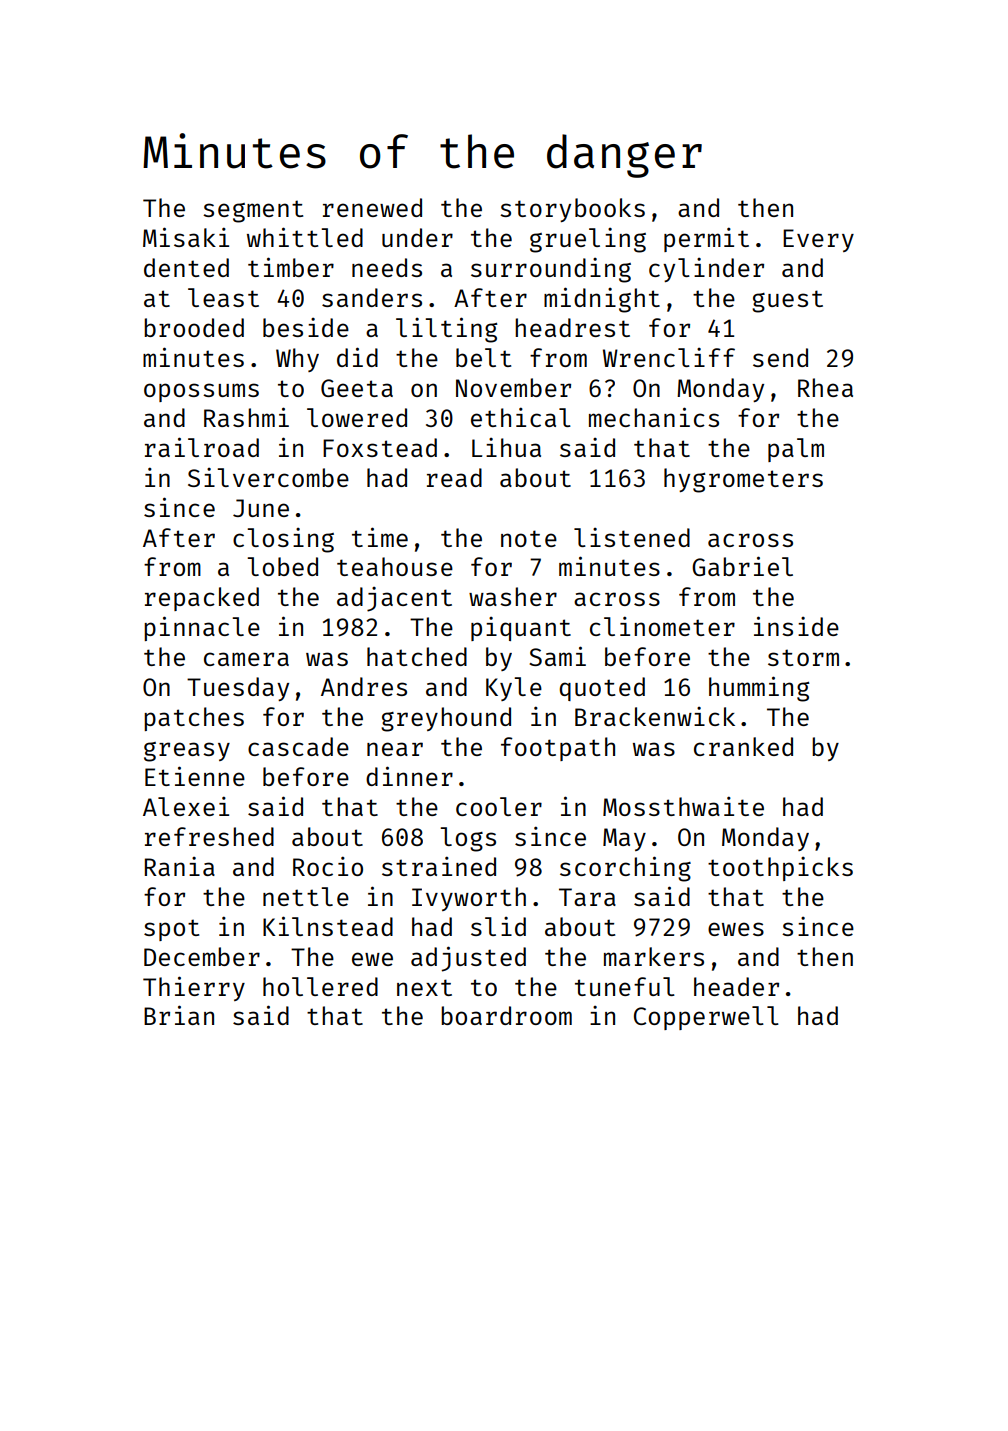 The width and height of the image is (1008, 1431). What do you see at coordinates (246, 417) in the image?
I see `Rashmi` at bounding box center [246, 417].
